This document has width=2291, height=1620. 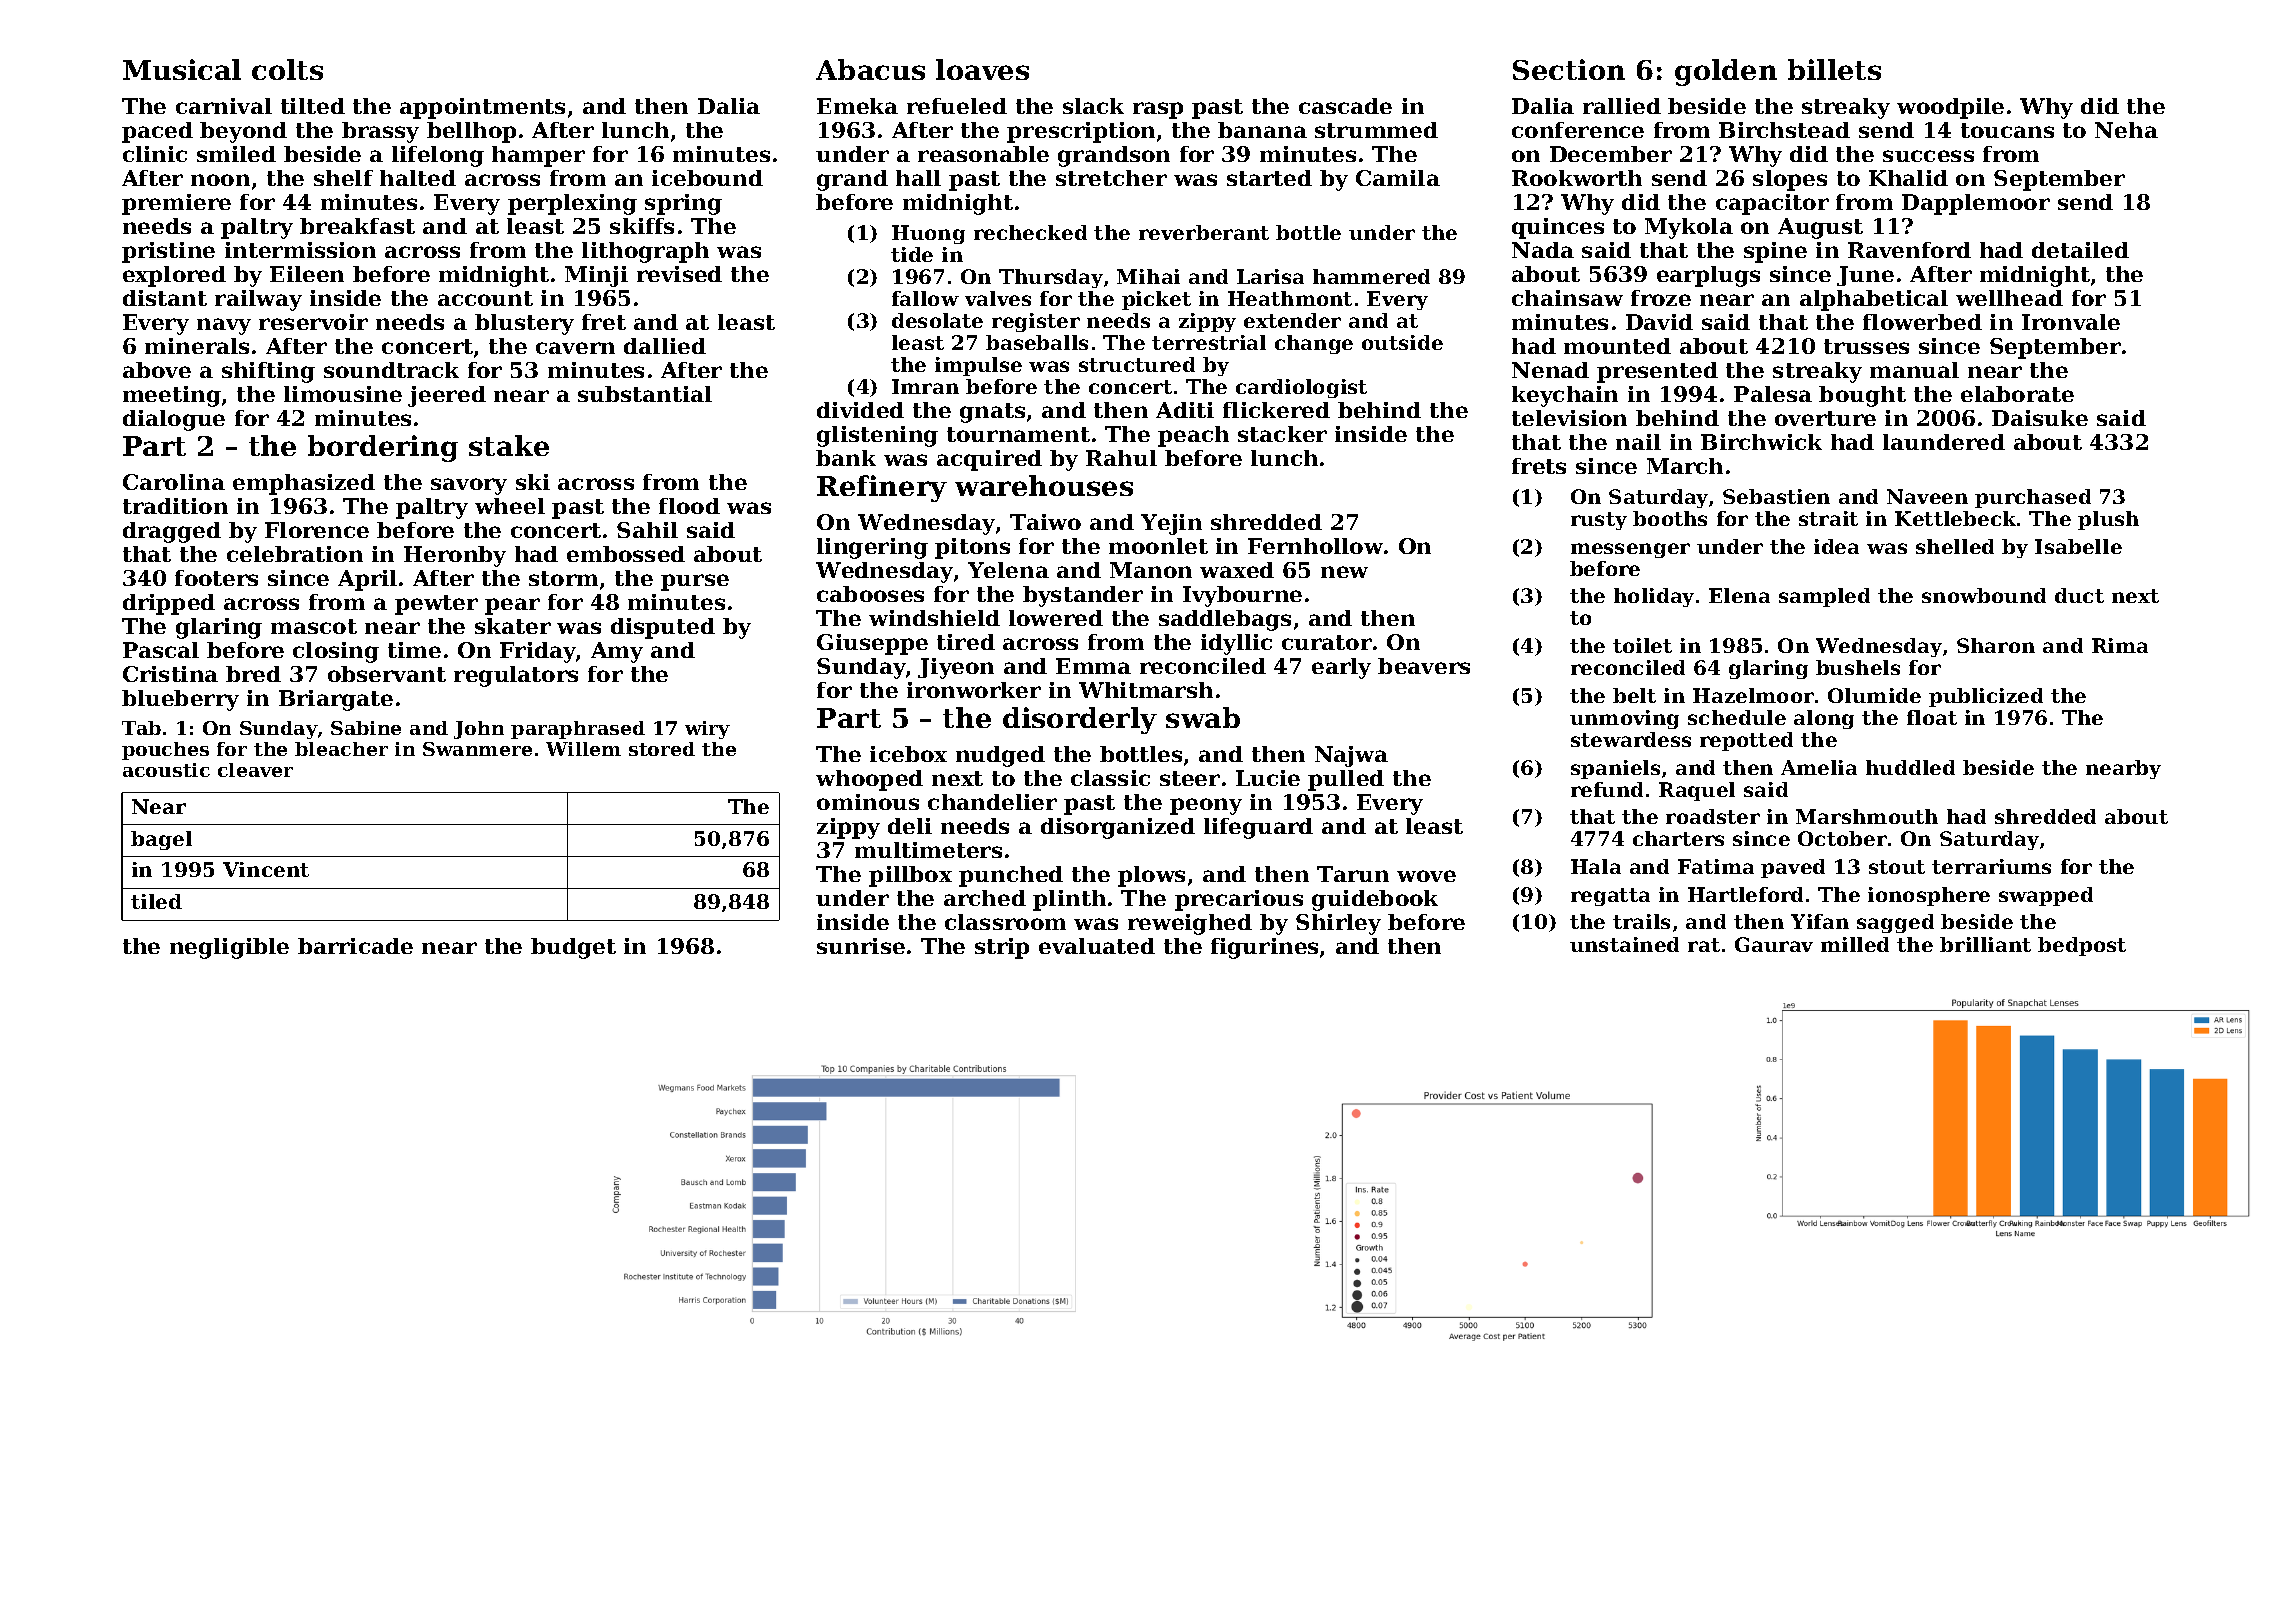 I want to click on nudged, so click(x=1000, y=756).
